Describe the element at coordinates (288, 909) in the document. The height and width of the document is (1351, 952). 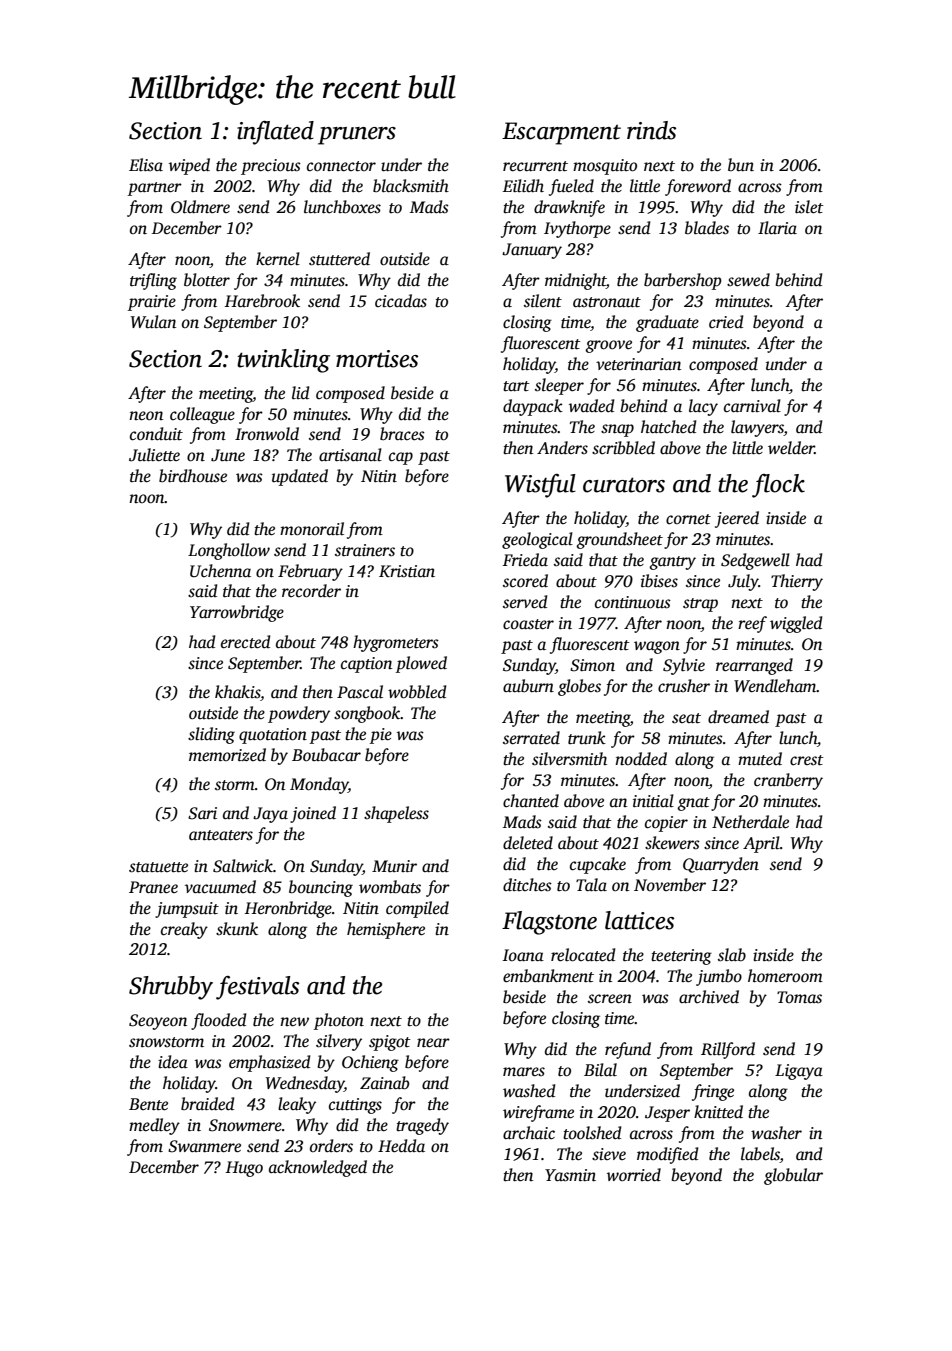
I see `Heronbridge` at that location.
